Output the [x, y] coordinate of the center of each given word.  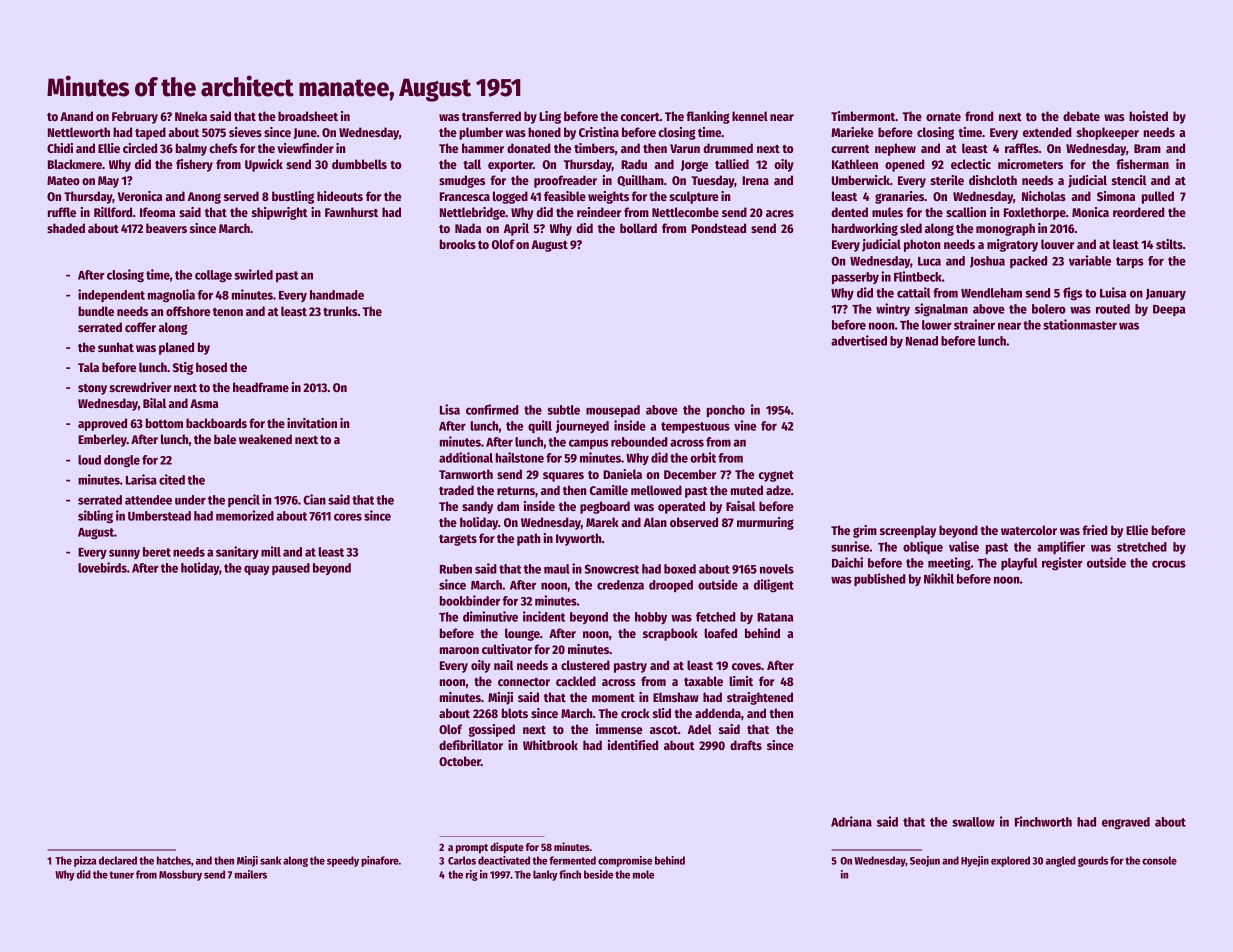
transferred [491, 116]
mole [643, 874]
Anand [76, 116]
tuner [121, 875]
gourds [1093, 861]
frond [979, 116]
